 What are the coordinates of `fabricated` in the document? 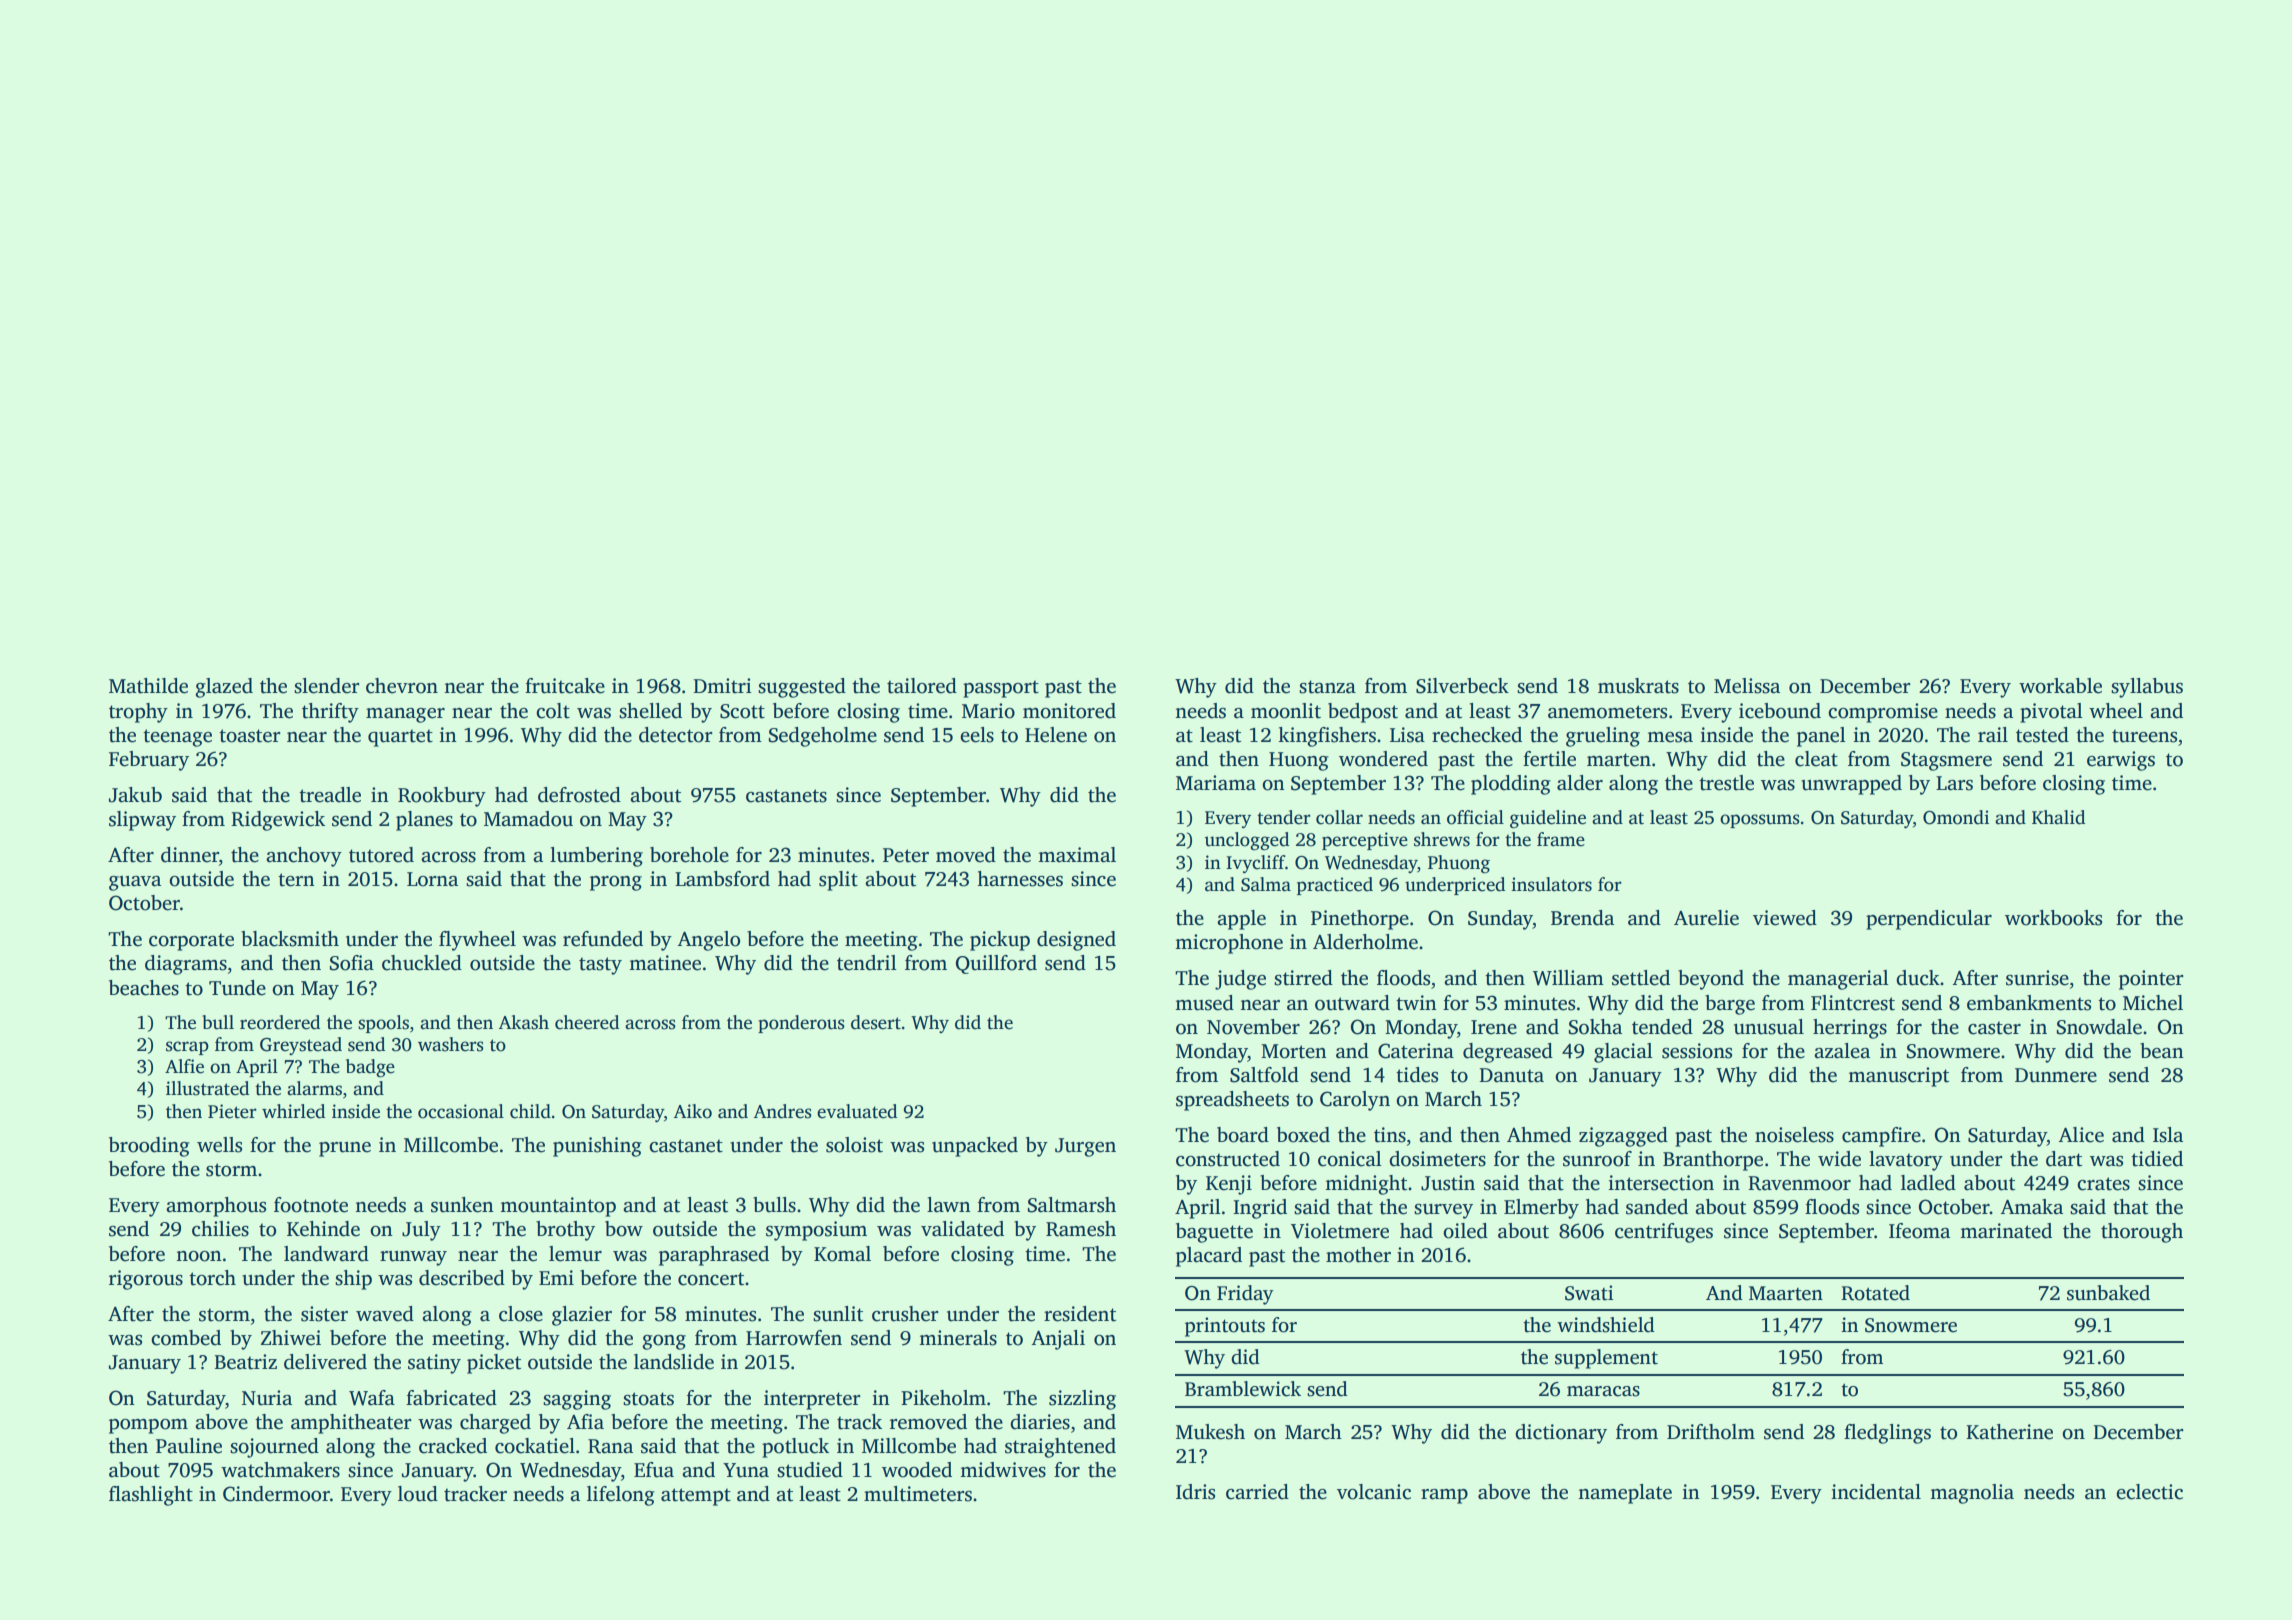 It's located at (451, 1398).
